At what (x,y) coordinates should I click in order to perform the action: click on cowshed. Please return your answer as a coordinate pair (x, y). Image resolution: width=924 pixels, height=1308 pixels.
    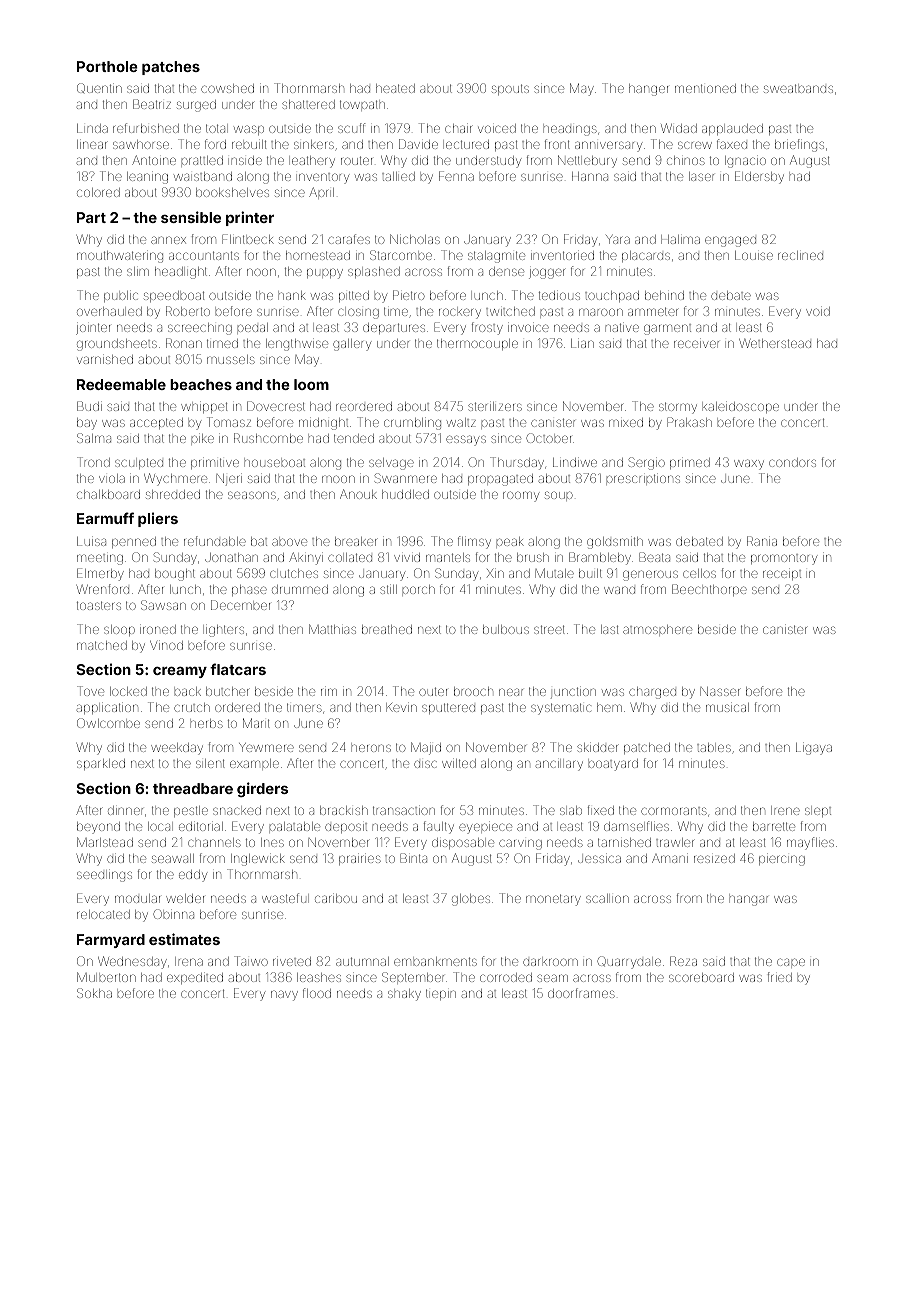
    Looking at the image, I should click on (227, 88).
